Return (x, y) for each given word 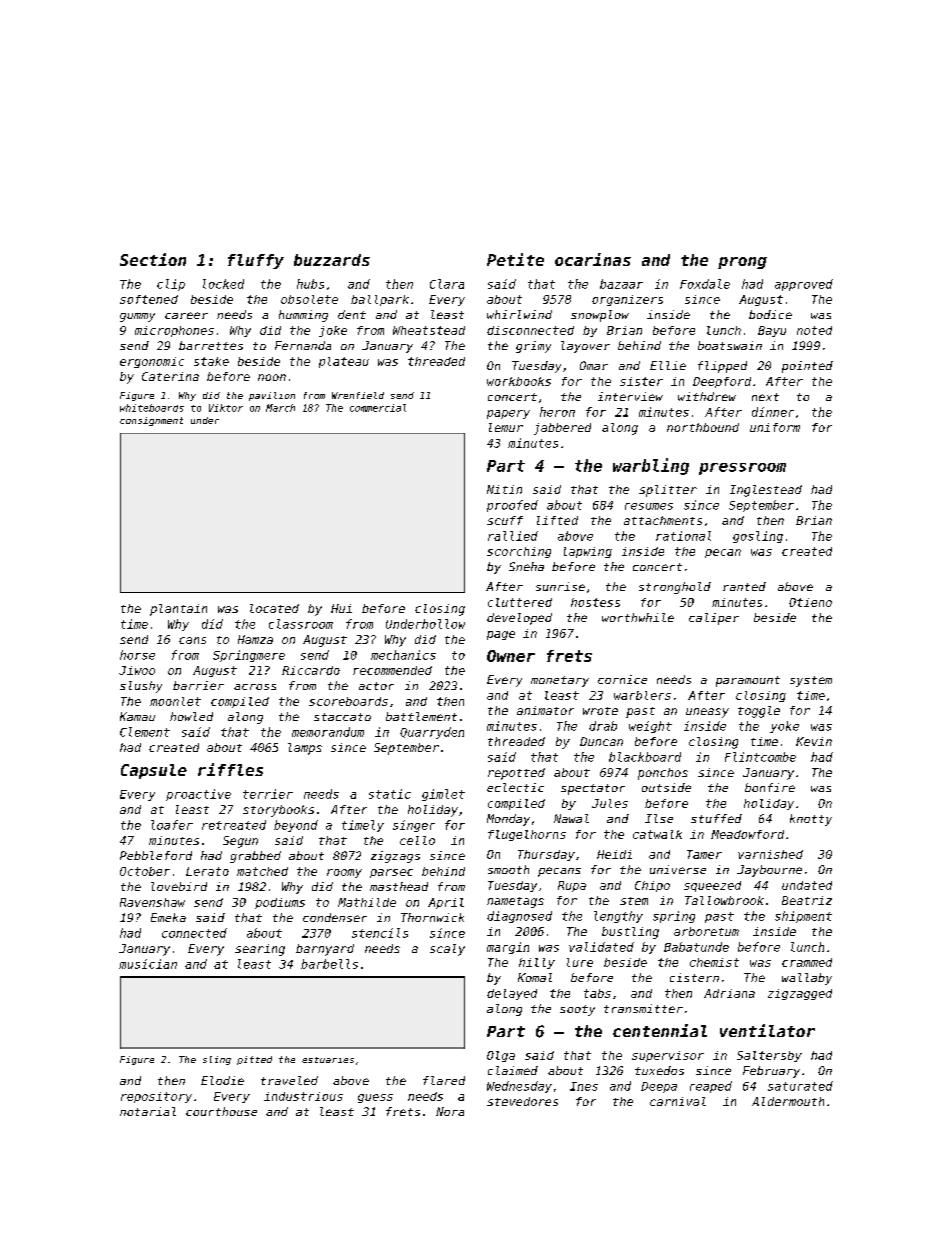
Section (153, 259)
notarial (148, 1111)
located (274, 608)
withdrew (707, 396)
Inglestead (766, 491)
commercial (378, 408)
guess (375, 1098)
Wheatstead (429, 330)
